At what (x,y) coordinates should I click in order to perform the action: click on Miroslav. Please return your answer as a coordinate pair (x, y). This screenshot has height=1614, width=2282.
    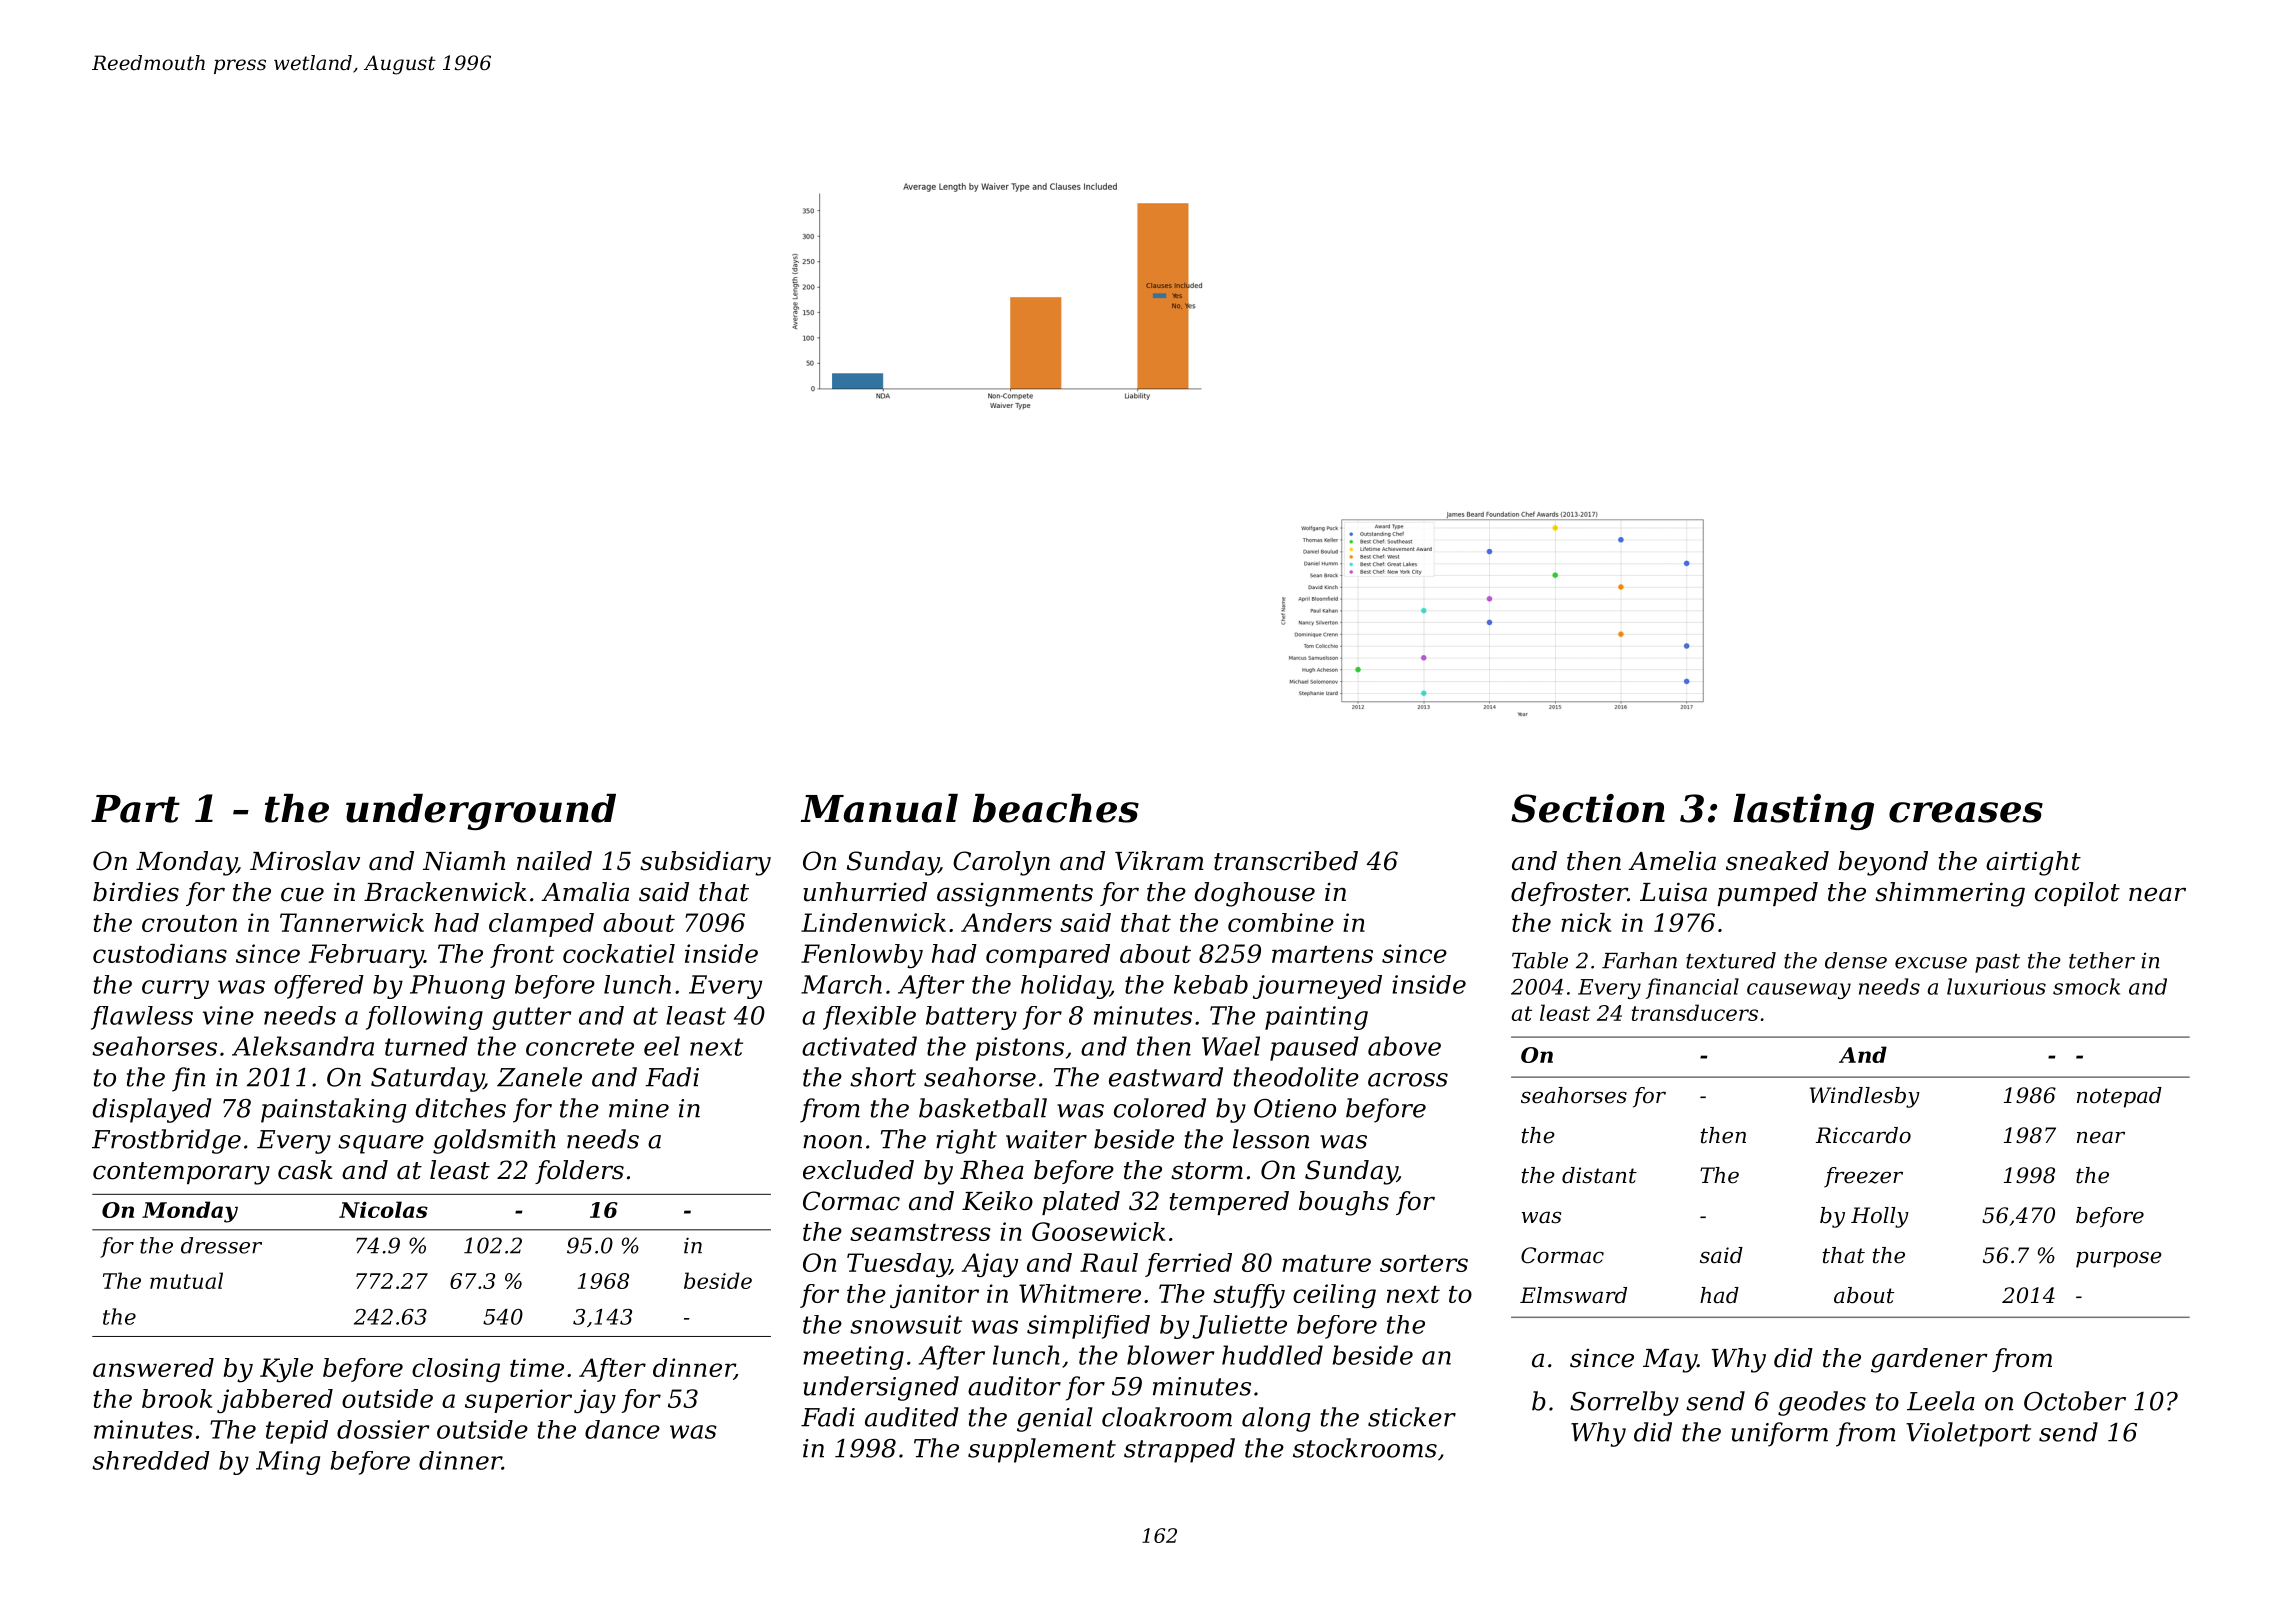
    Looking at the image, I should click on (305, 861).
